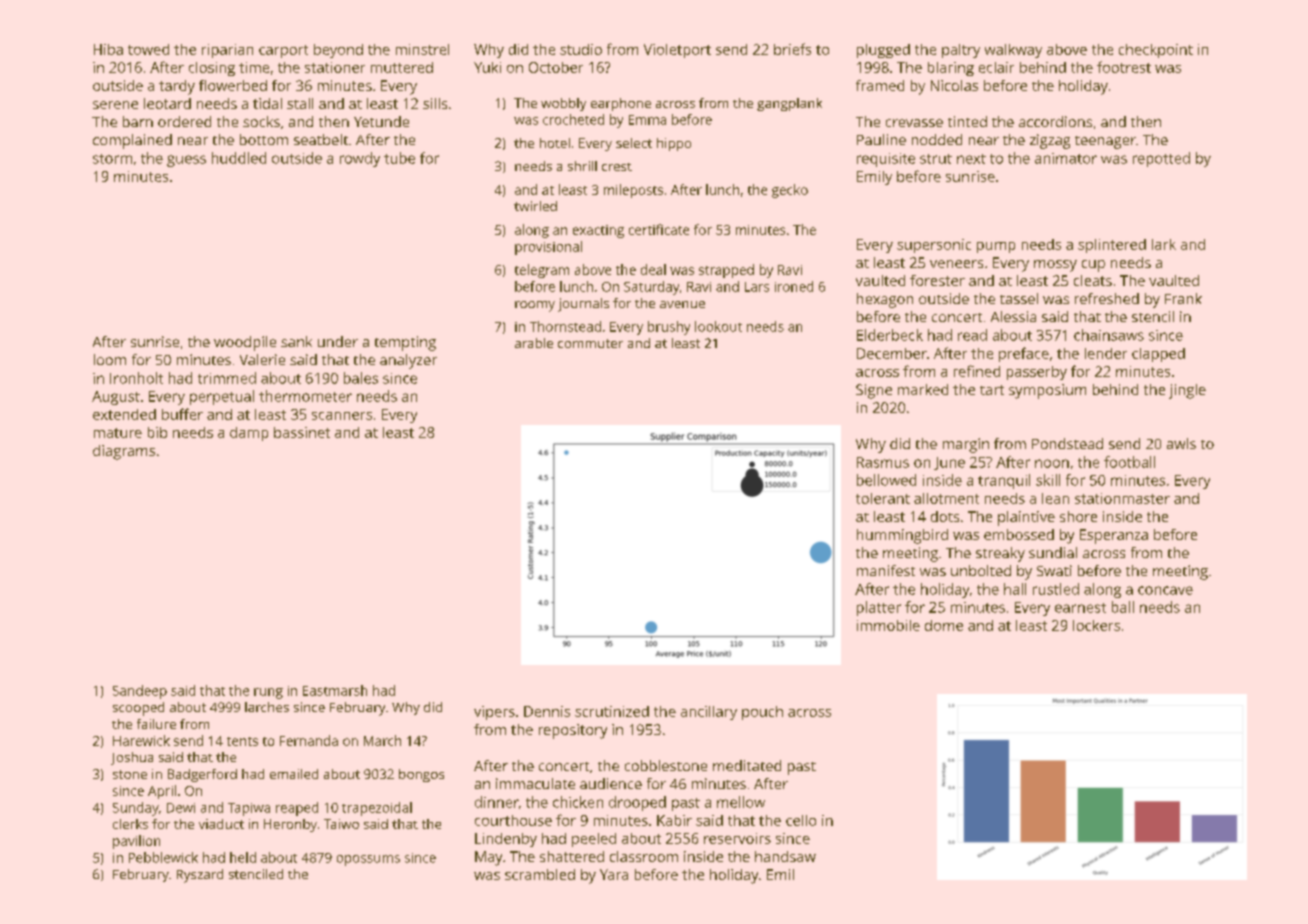 This page has width=1308, height=924. Describe the element at coordinates (1161, 159) in the page. I see `repotted` at that location.
